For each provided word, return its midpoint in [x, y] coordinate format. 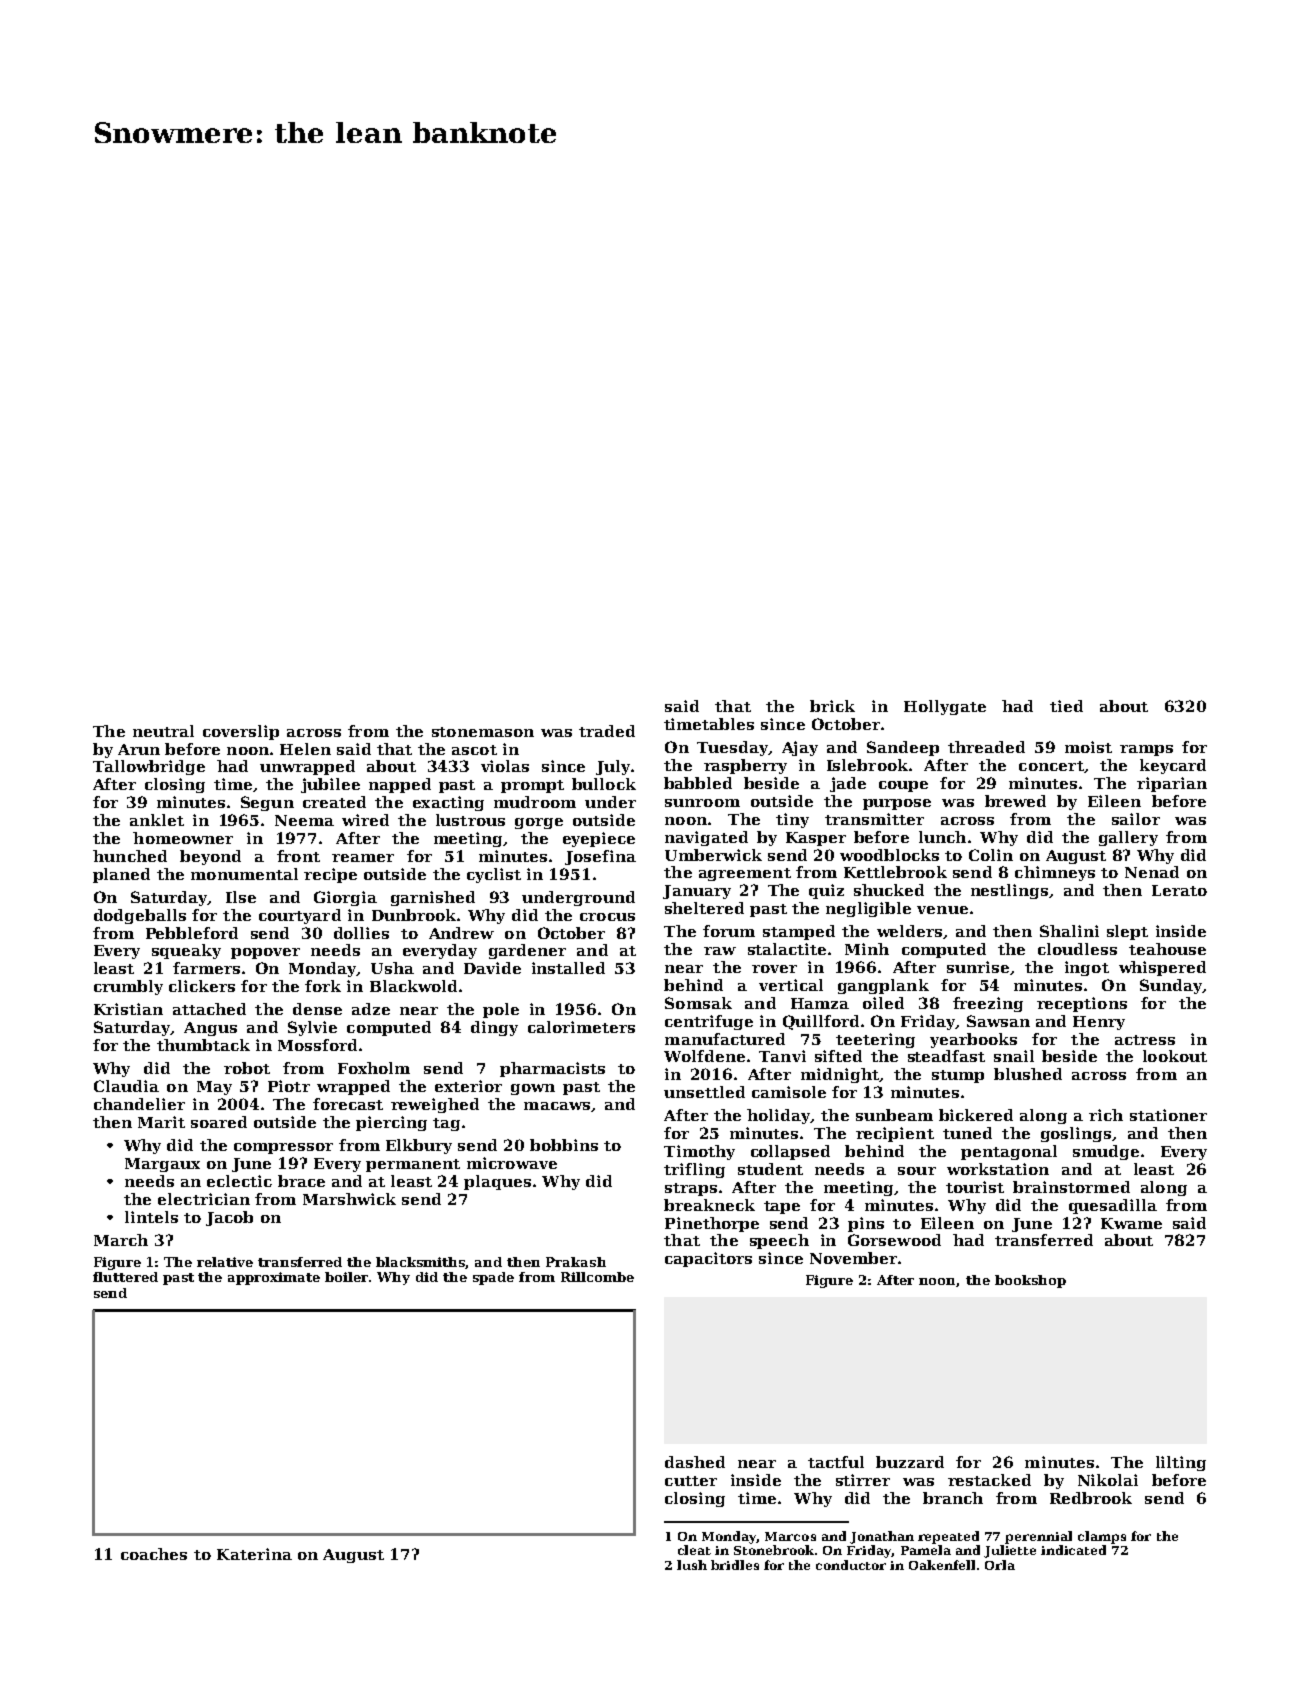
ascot [474, 750]
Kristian [128, 1009]
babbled [698, 783]
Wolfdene [704, 1056]
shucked [889, 890]
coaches [154, 1554]
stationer [1168, 1115]
